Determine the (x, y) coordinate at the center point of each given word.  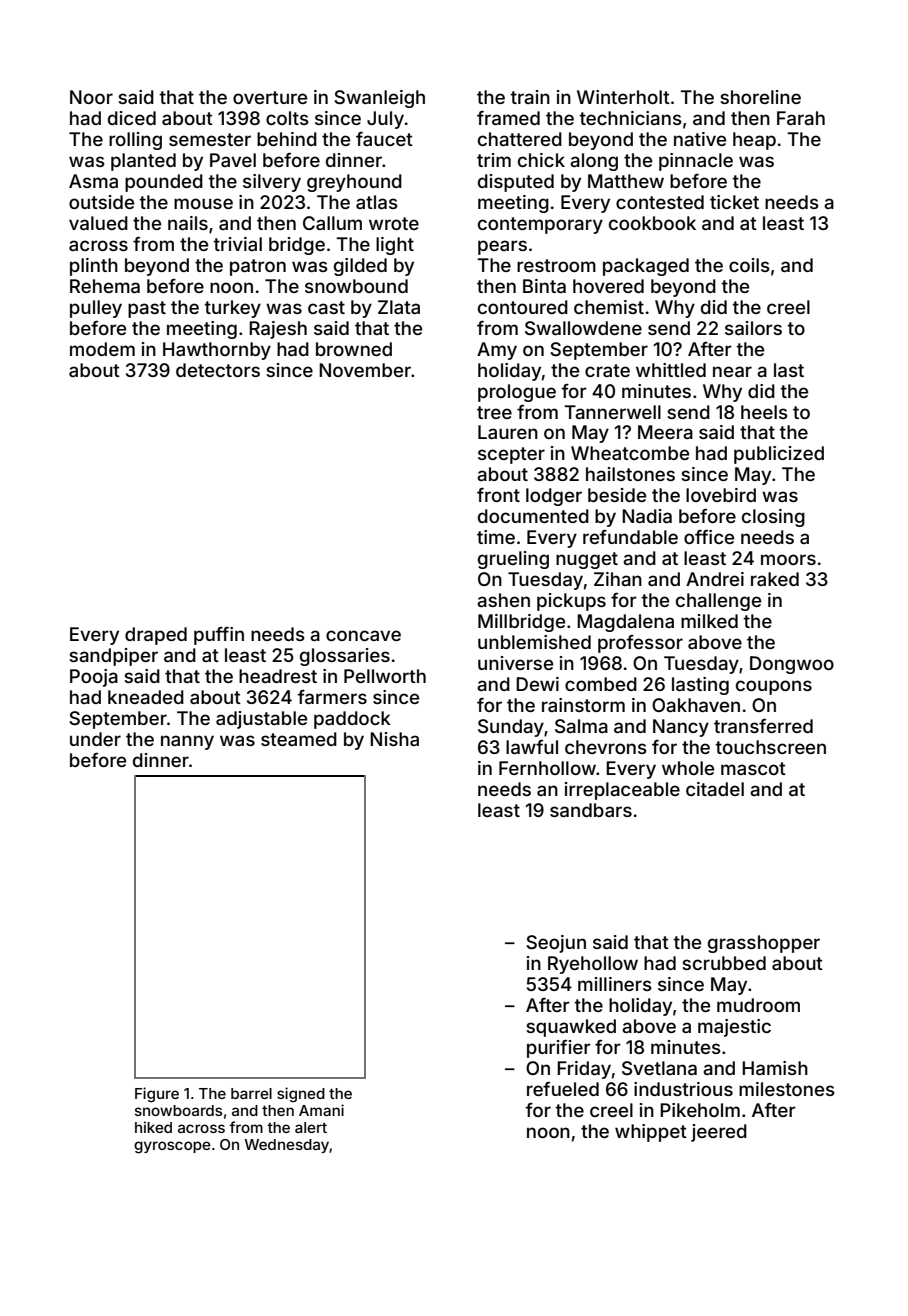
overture (270, 97)
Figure (157, 1095)
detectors (218, 370)
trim (494, 160)
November (365, 370)
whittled (671, 370)
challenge (718, 602)
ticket (734, 202)
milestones (787, 1089)
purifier (559, 1049)
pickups (571, 602)
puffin (219, 636)
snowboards (178, 1110)
